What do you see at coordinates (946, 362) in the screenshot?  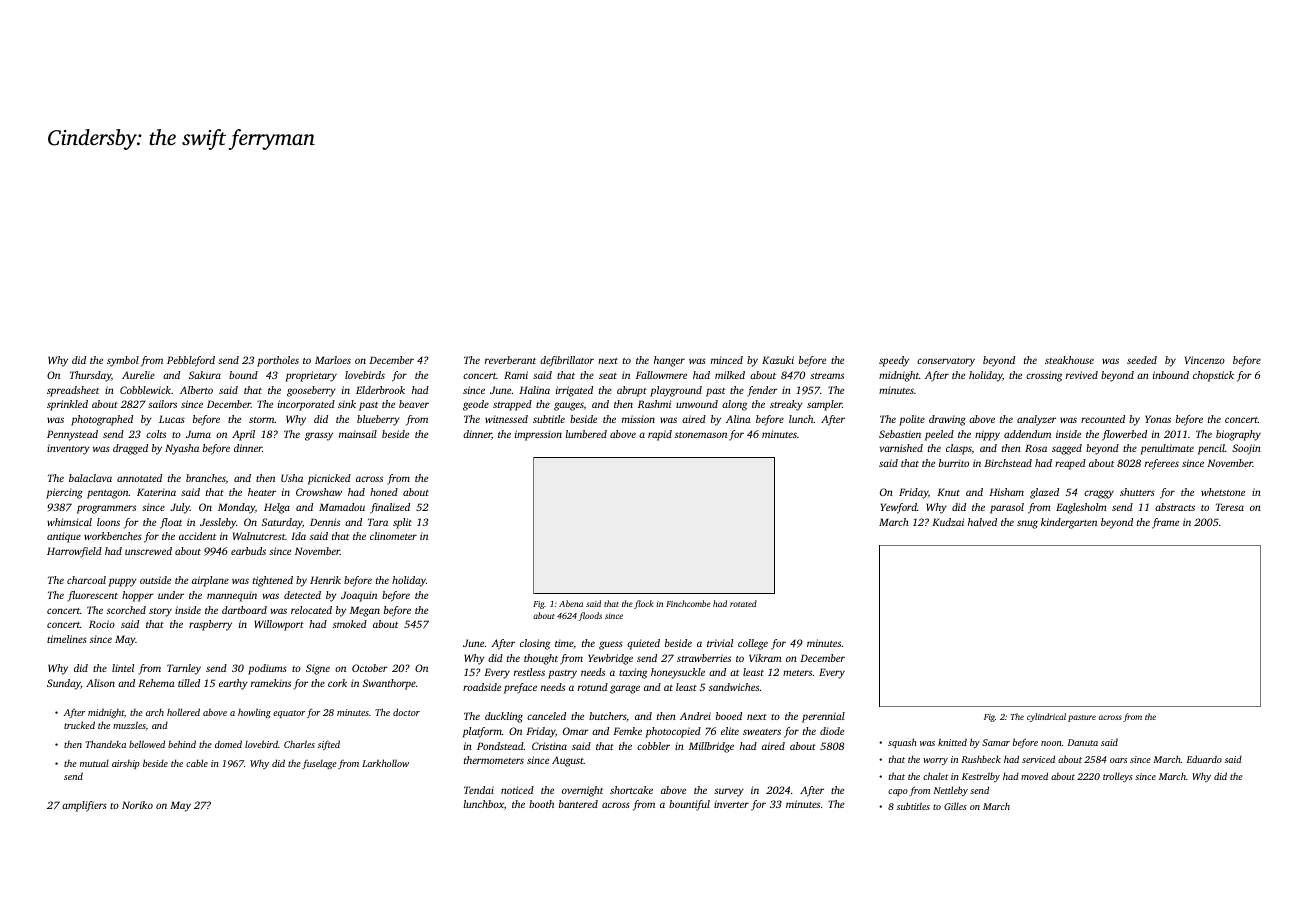 I see `conservatory` at bounding box center [946, 362].
